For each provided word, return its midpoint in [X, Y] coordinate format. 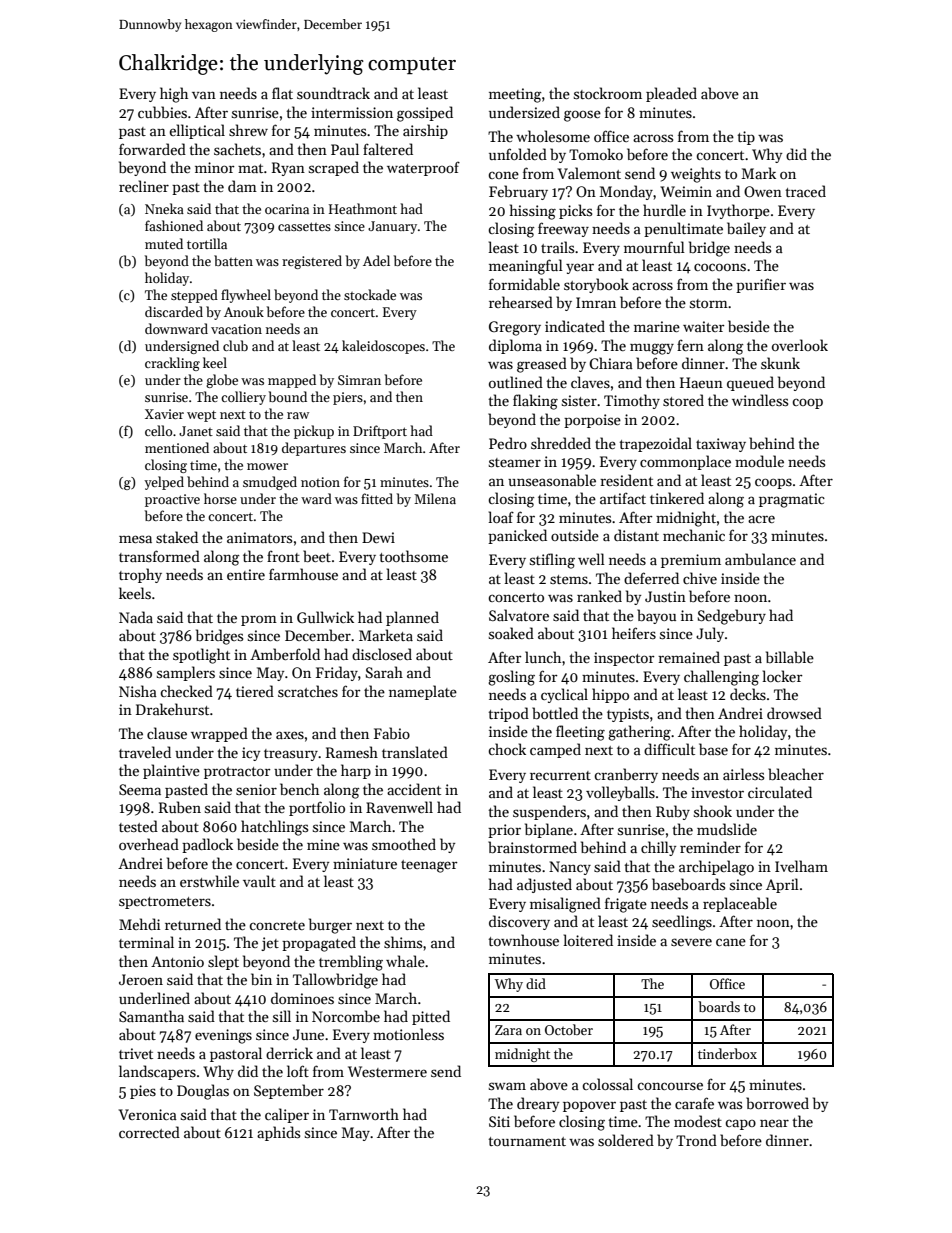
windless [760, 400]
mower [267, 466]
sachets [237, 149]
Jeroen [141, 979]
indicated [575, 326]
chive [700, 578]
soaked [511, 633]
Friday [337, 673]
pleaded [671, 94]
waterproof [423, 168]
